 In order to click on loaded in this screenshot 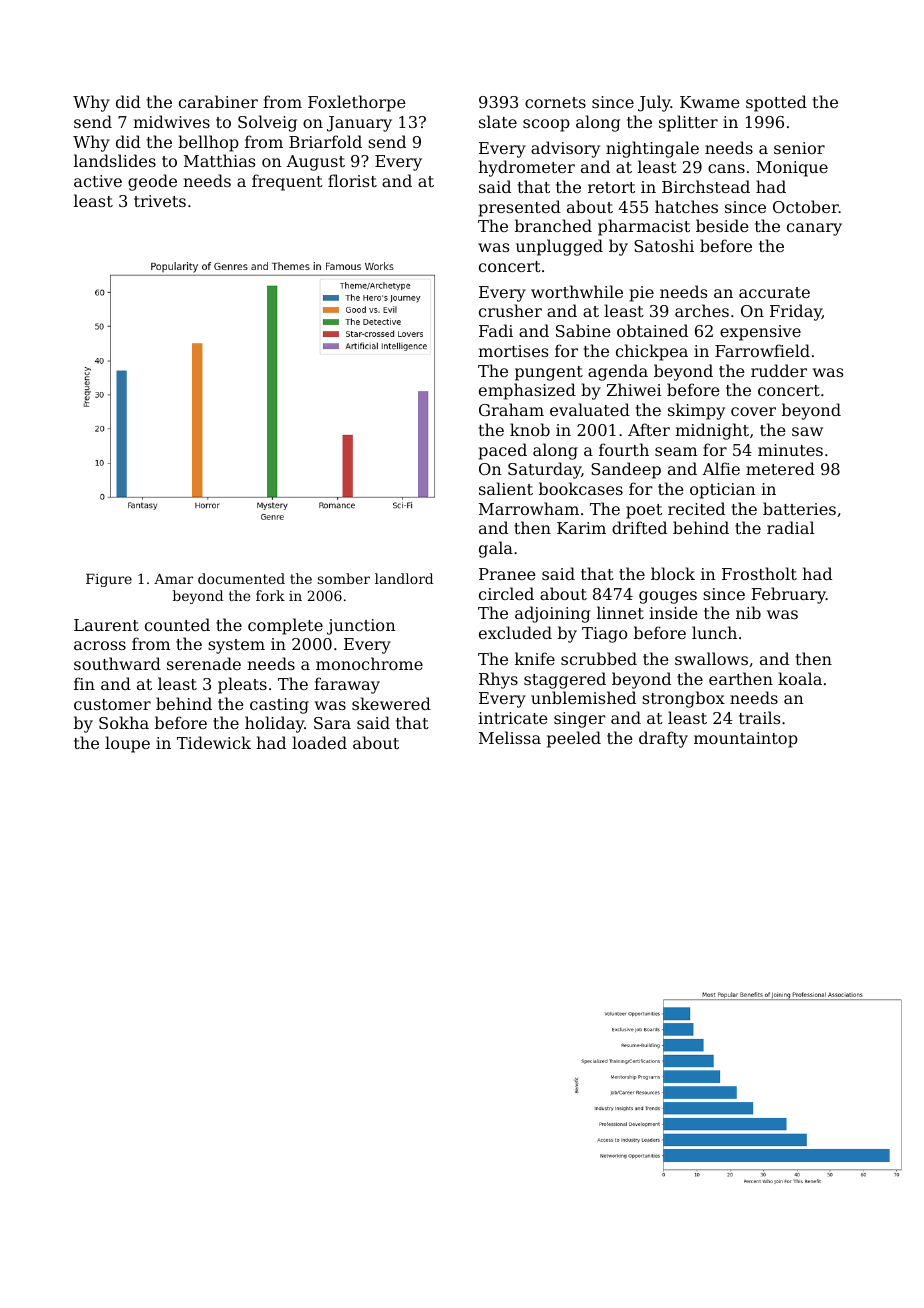, I will do `click(319, 742)`.
